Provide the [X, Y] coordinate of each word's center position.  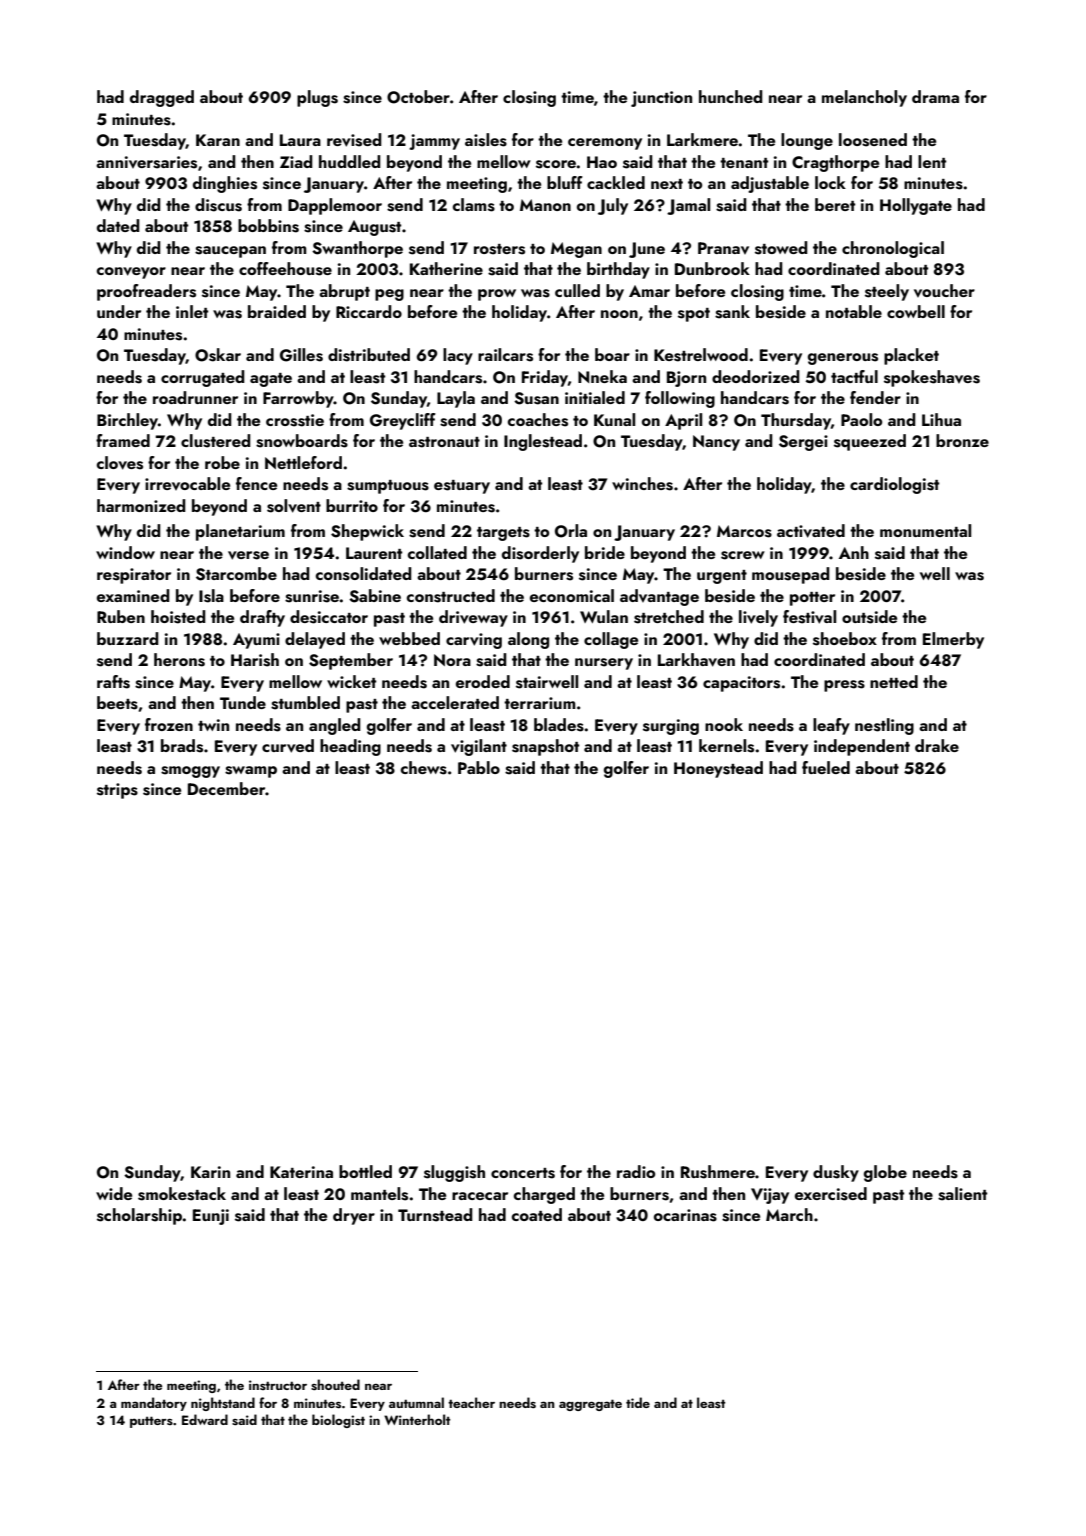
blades [559, 725]
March [789, 1214]
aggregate [590, 1405]
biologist [338, 1421]
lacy [458, 356]
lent [932, 161]
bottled [365, 1171]
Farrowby [298, 399]
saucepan [230, 252]
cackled [616, 182]
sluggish [454, 1173]
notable [854, 311]
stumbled [305, 703]
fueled [826, 767]
